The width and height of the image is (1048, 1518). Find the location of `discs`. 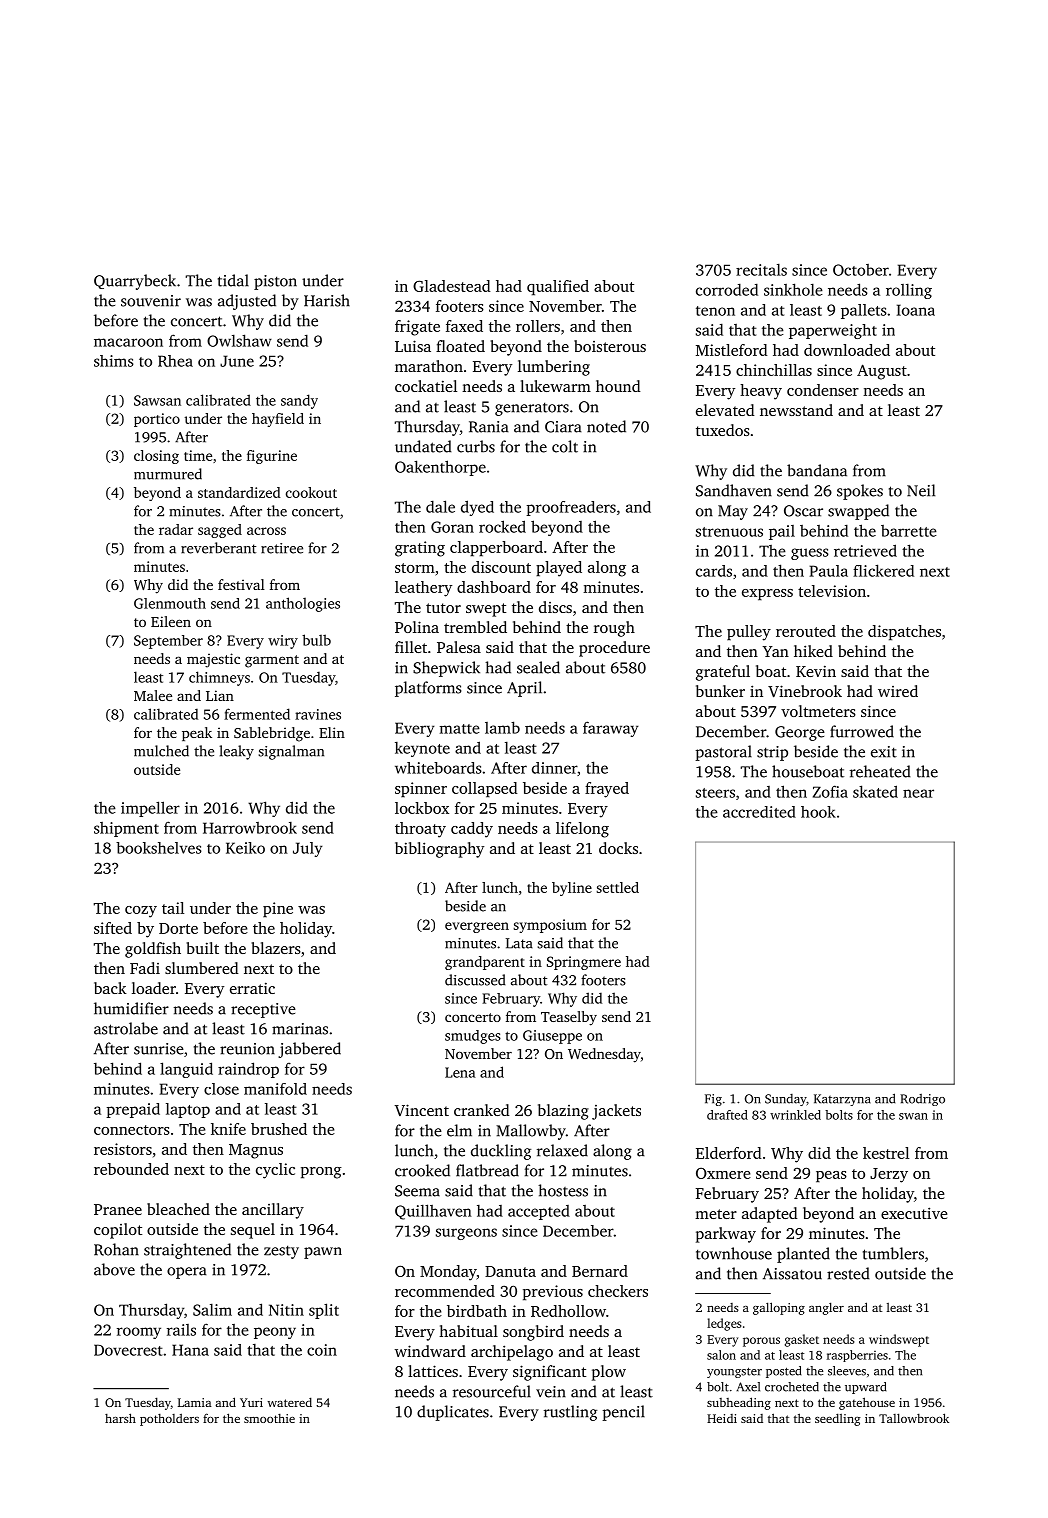

discs is located at coordinates (555, 607).
